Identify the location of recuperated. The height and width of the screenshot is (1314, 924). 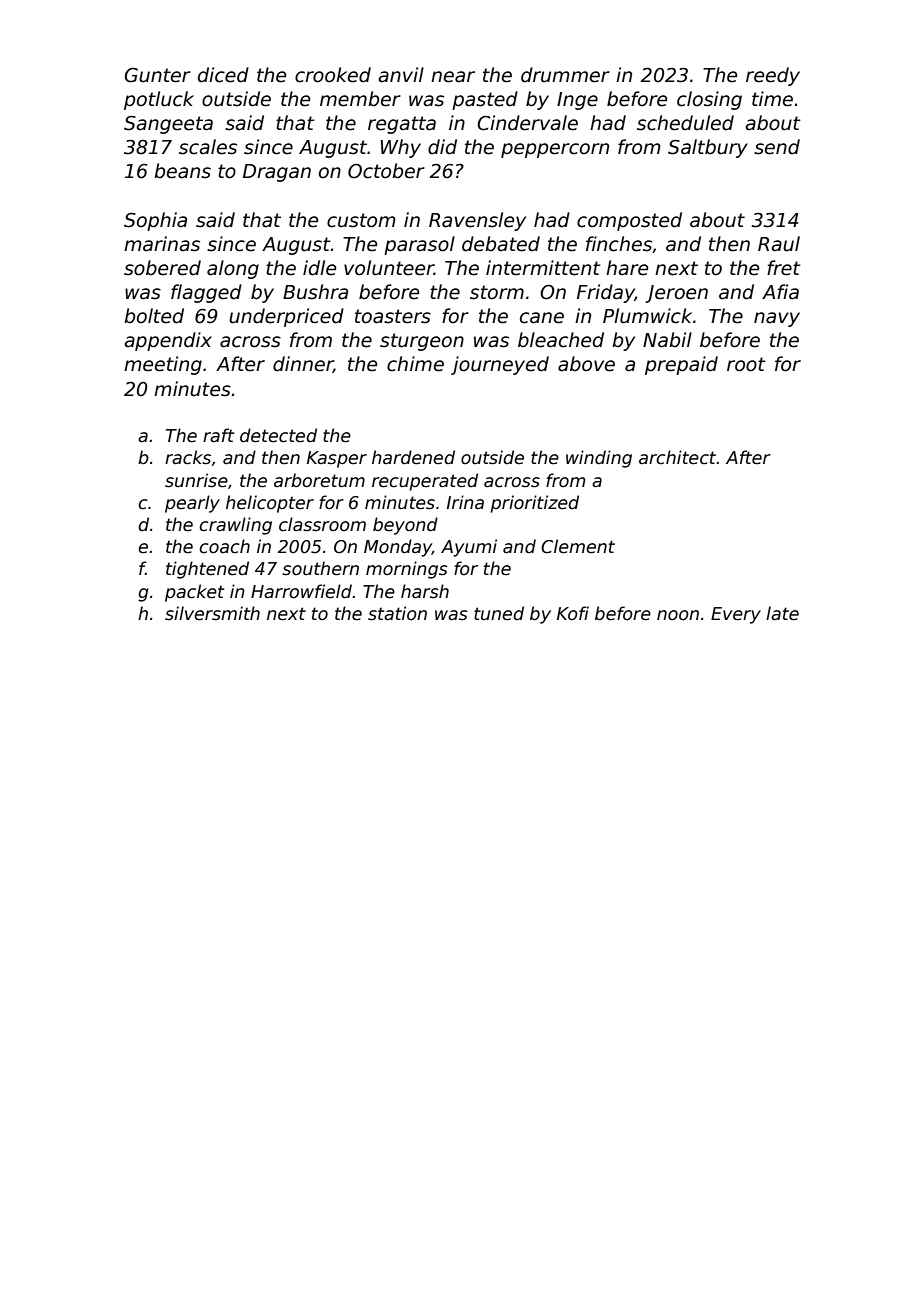
(425, 482).
